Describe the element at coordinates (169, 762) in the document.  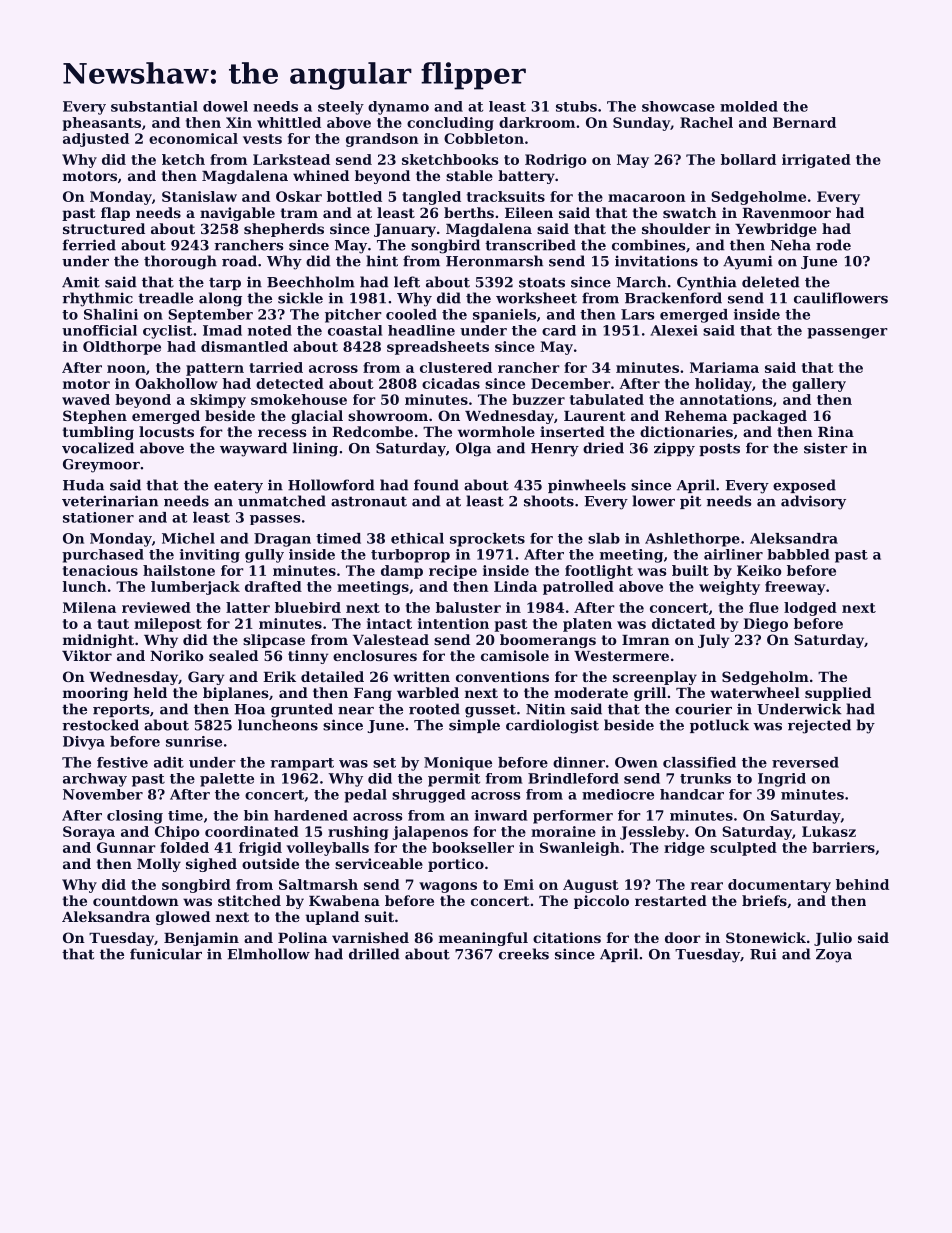
I see `adit` at that location.
